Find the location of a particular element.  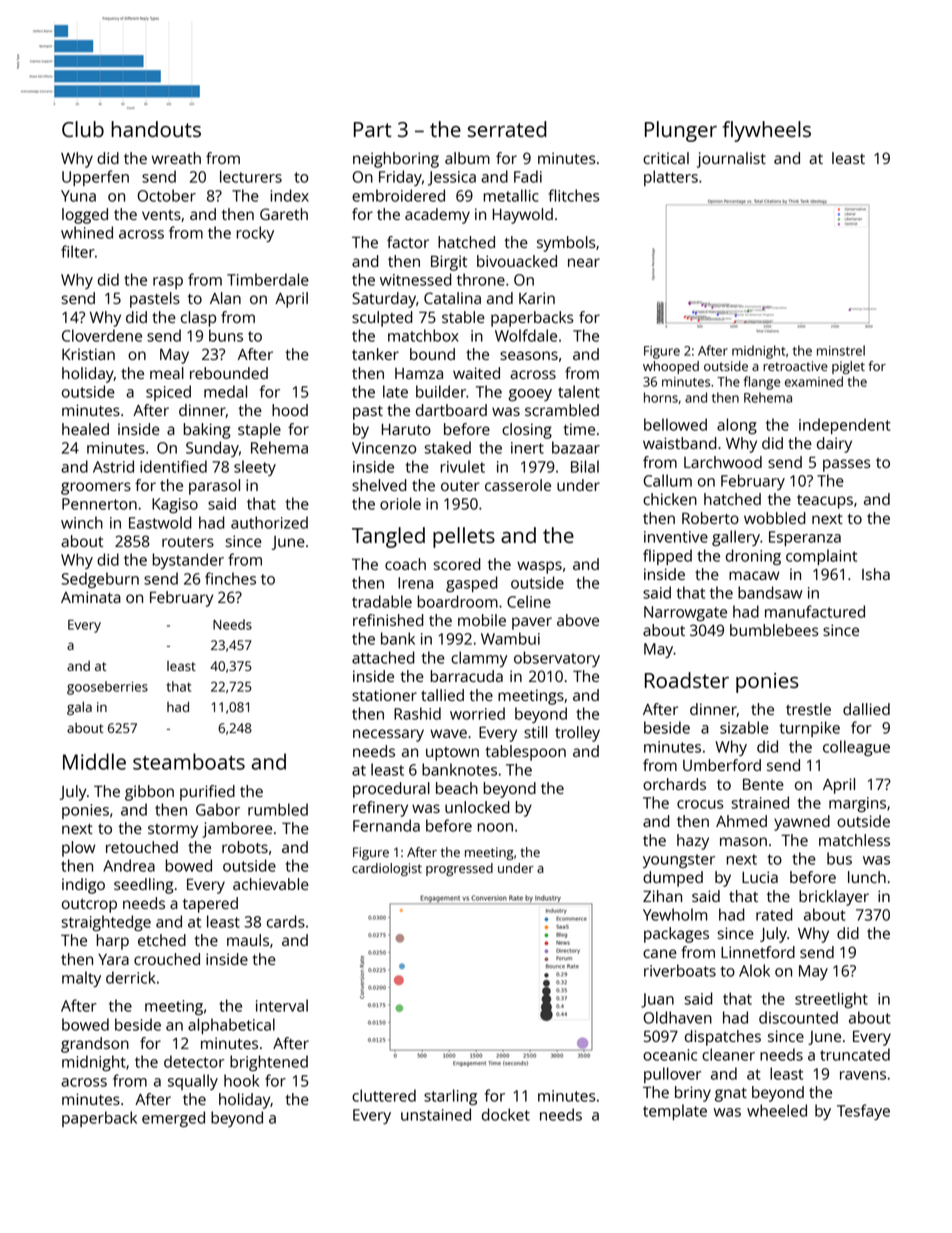

shelved is located at coordinates (379, 485).
